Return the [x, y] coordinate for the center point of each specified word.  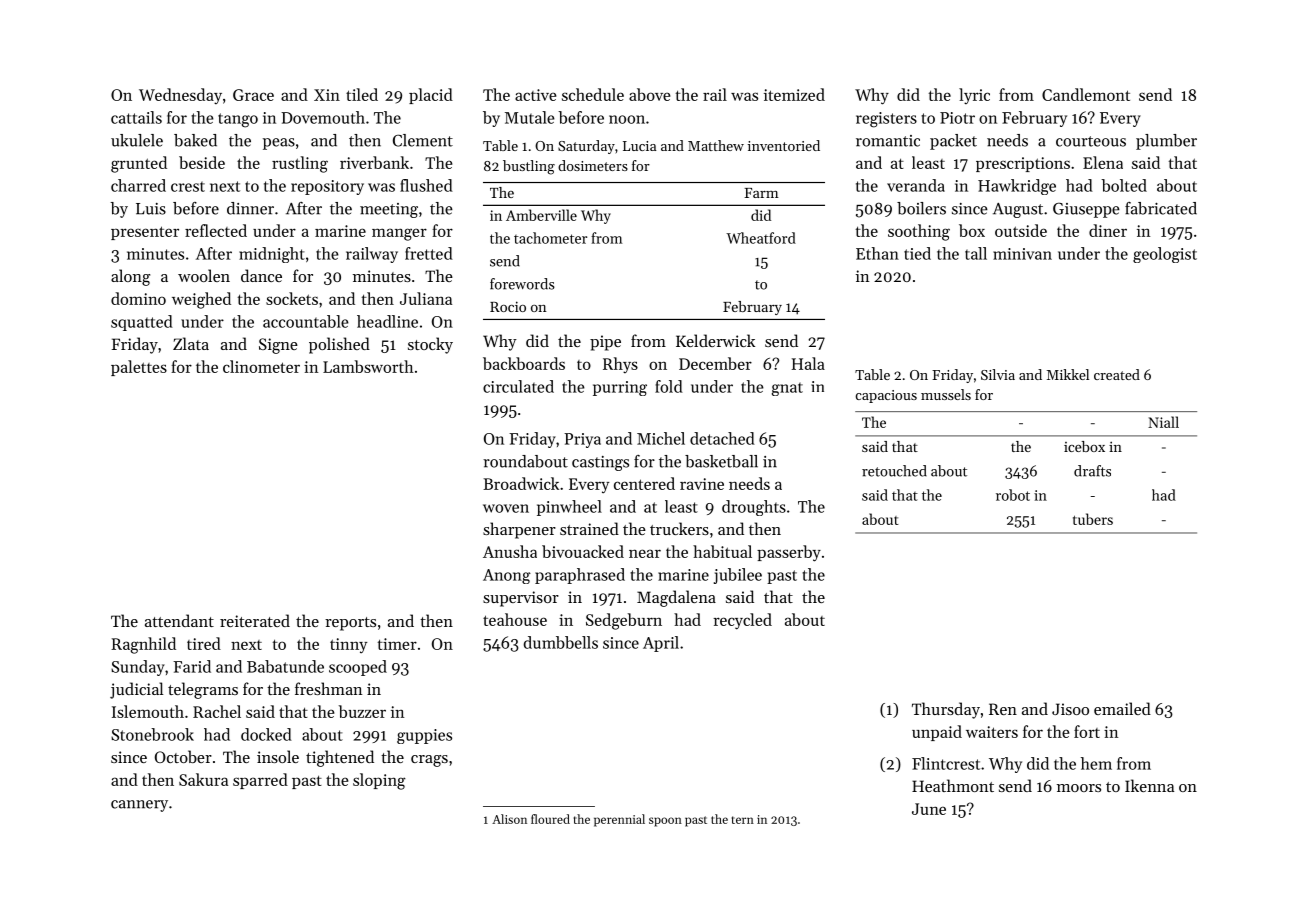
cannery [139, 806]
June [929, 809]
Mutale [530, 117]
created [1117, 374]
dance [261, 275]
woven [506, 508]
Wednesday [180, 96]
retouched [894, 471]
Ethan [877, 253]
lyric [974, 96]
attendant [179, 620]
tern [743, 820]
